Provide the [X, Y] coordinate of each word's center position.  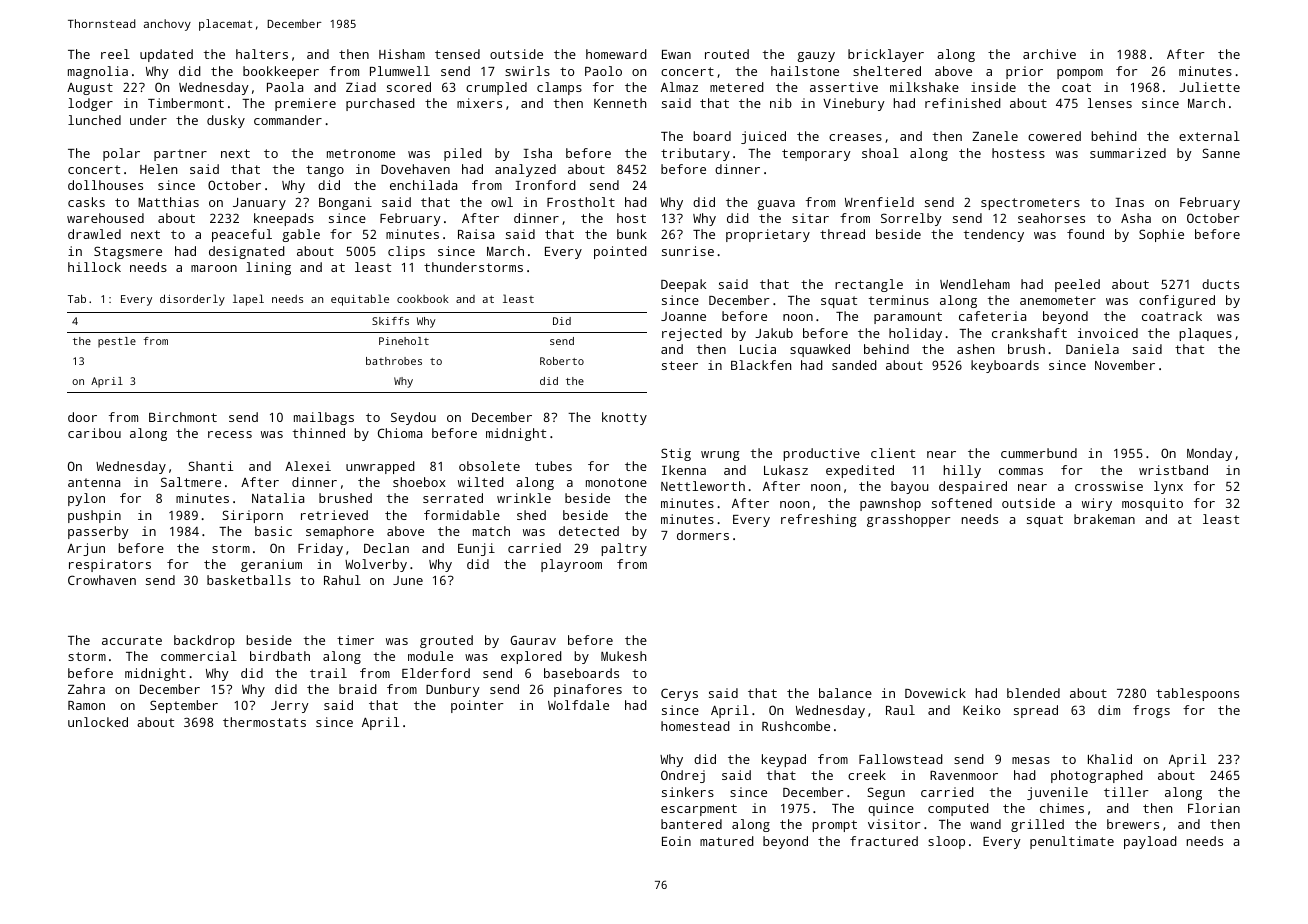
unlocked [98, 722]
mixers [479, 103]
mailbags [324, 418]
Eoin [676, 841]
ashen [975, 349]
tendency [994, 235]
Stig [676, 454]
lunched [94, 120]
